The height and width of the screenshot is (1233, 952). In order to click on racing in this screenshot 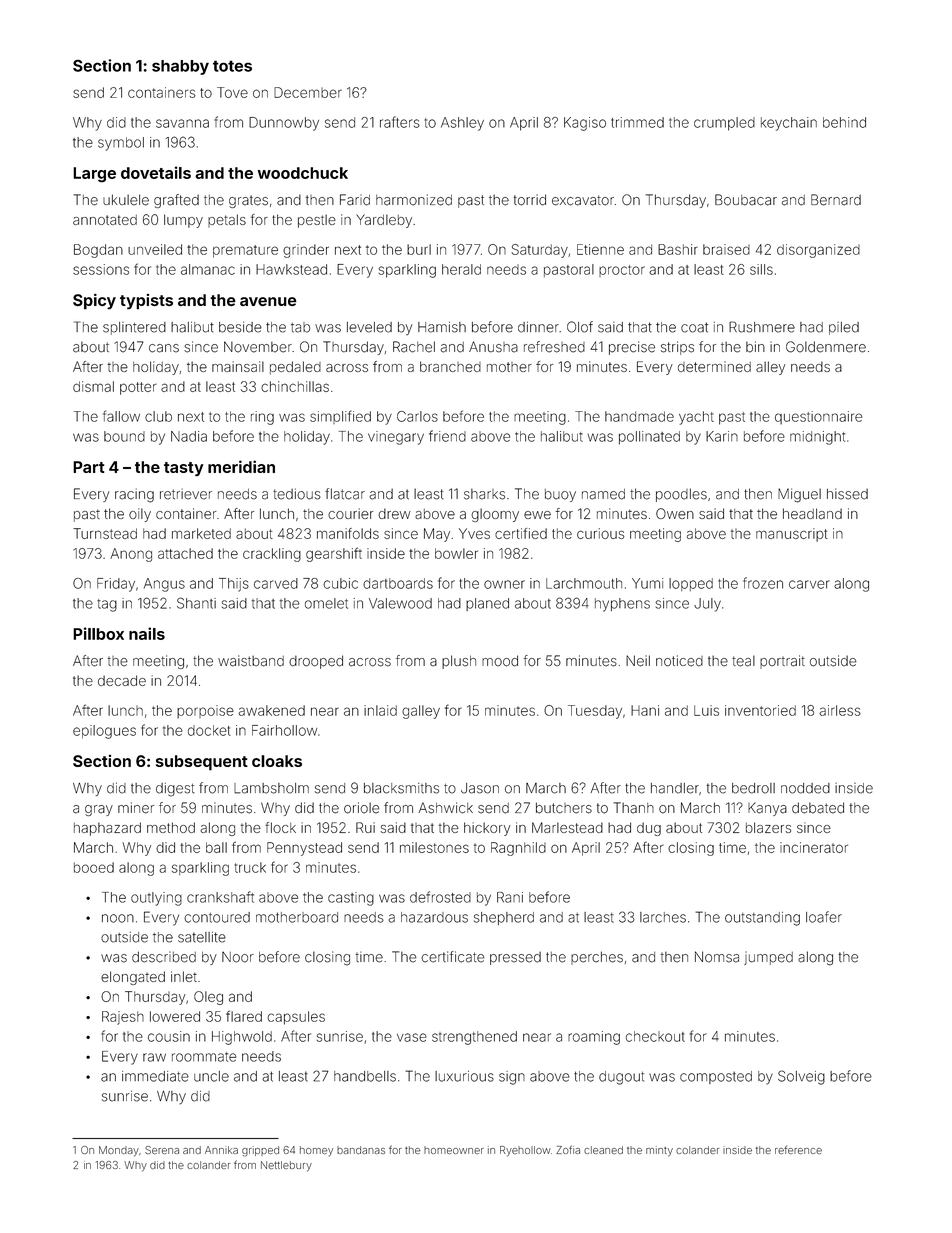, I will do `click(134, 495)`.
